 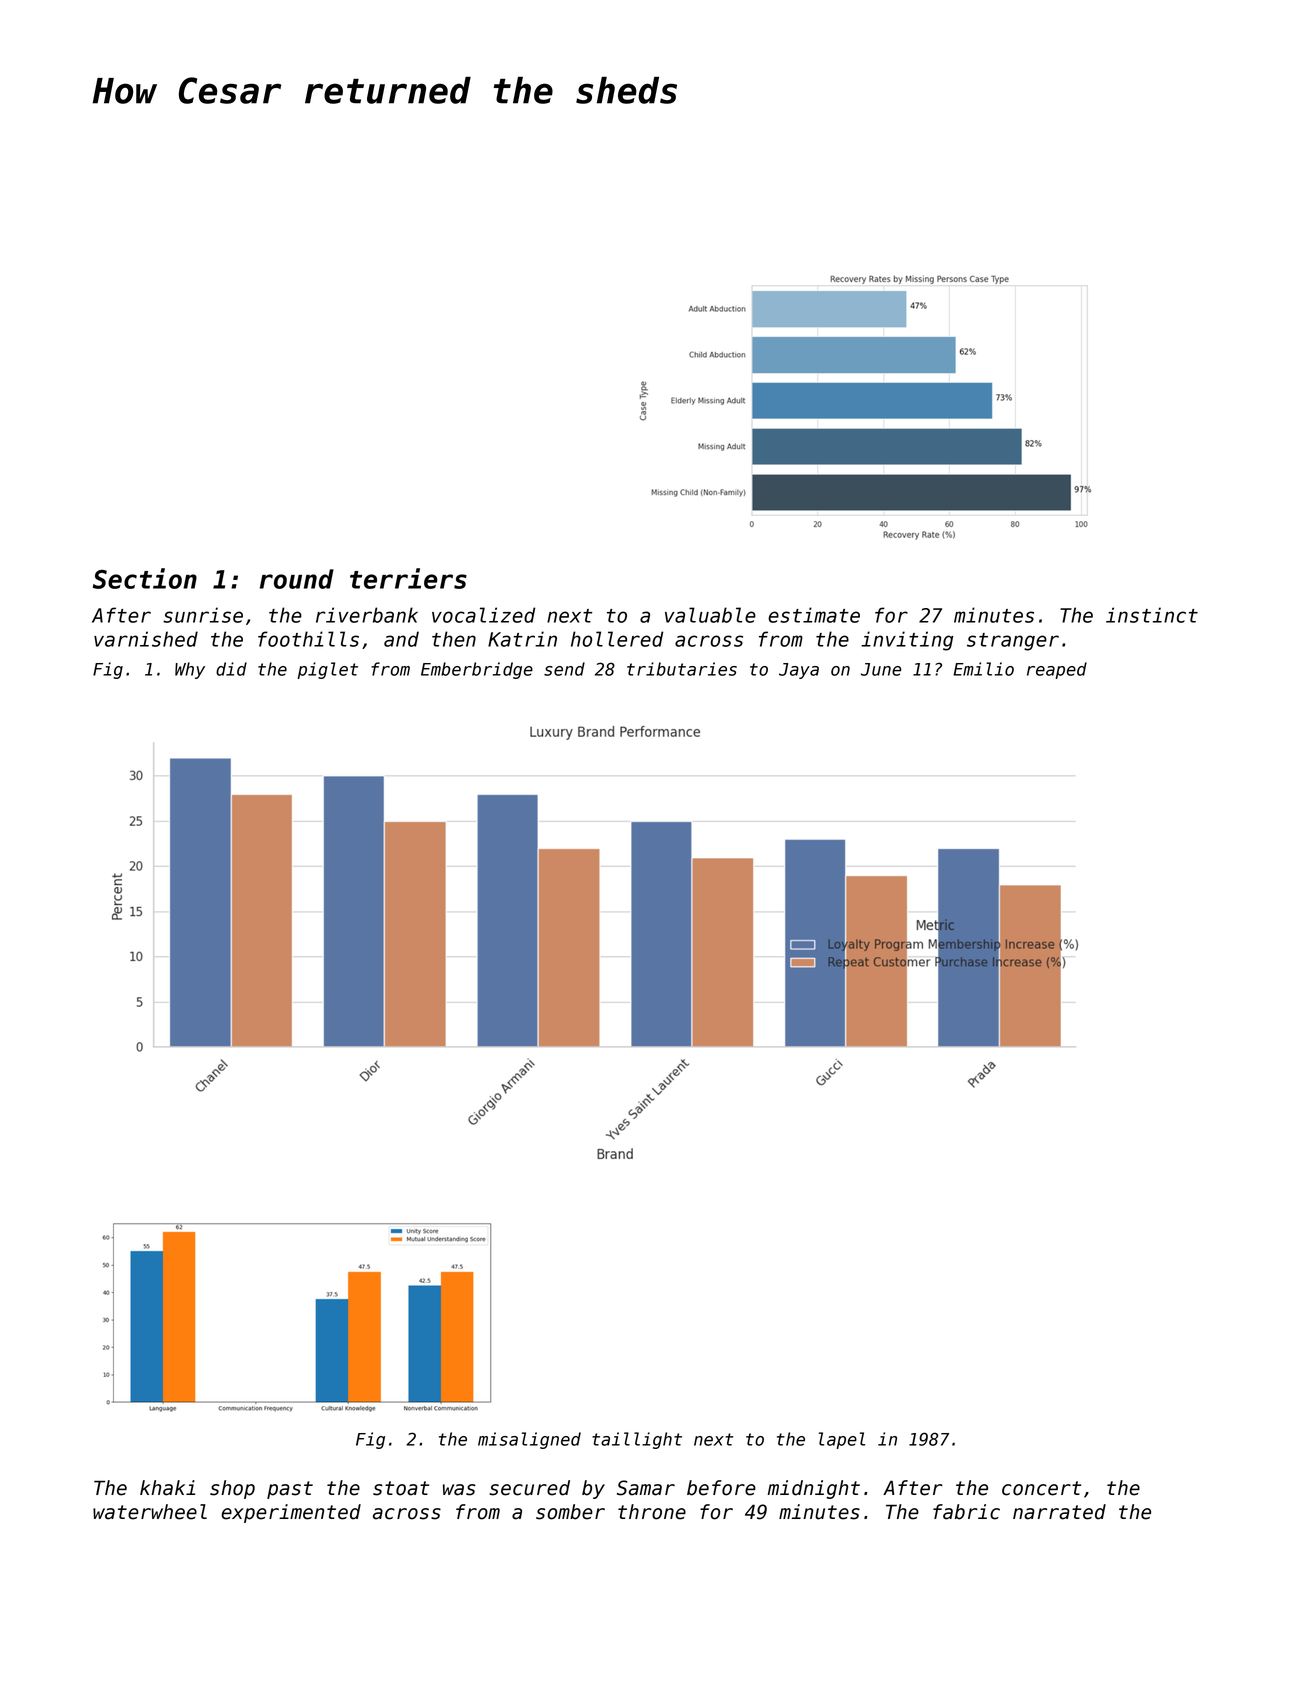 I want to click on throne, so click(x=652, y=1512).
